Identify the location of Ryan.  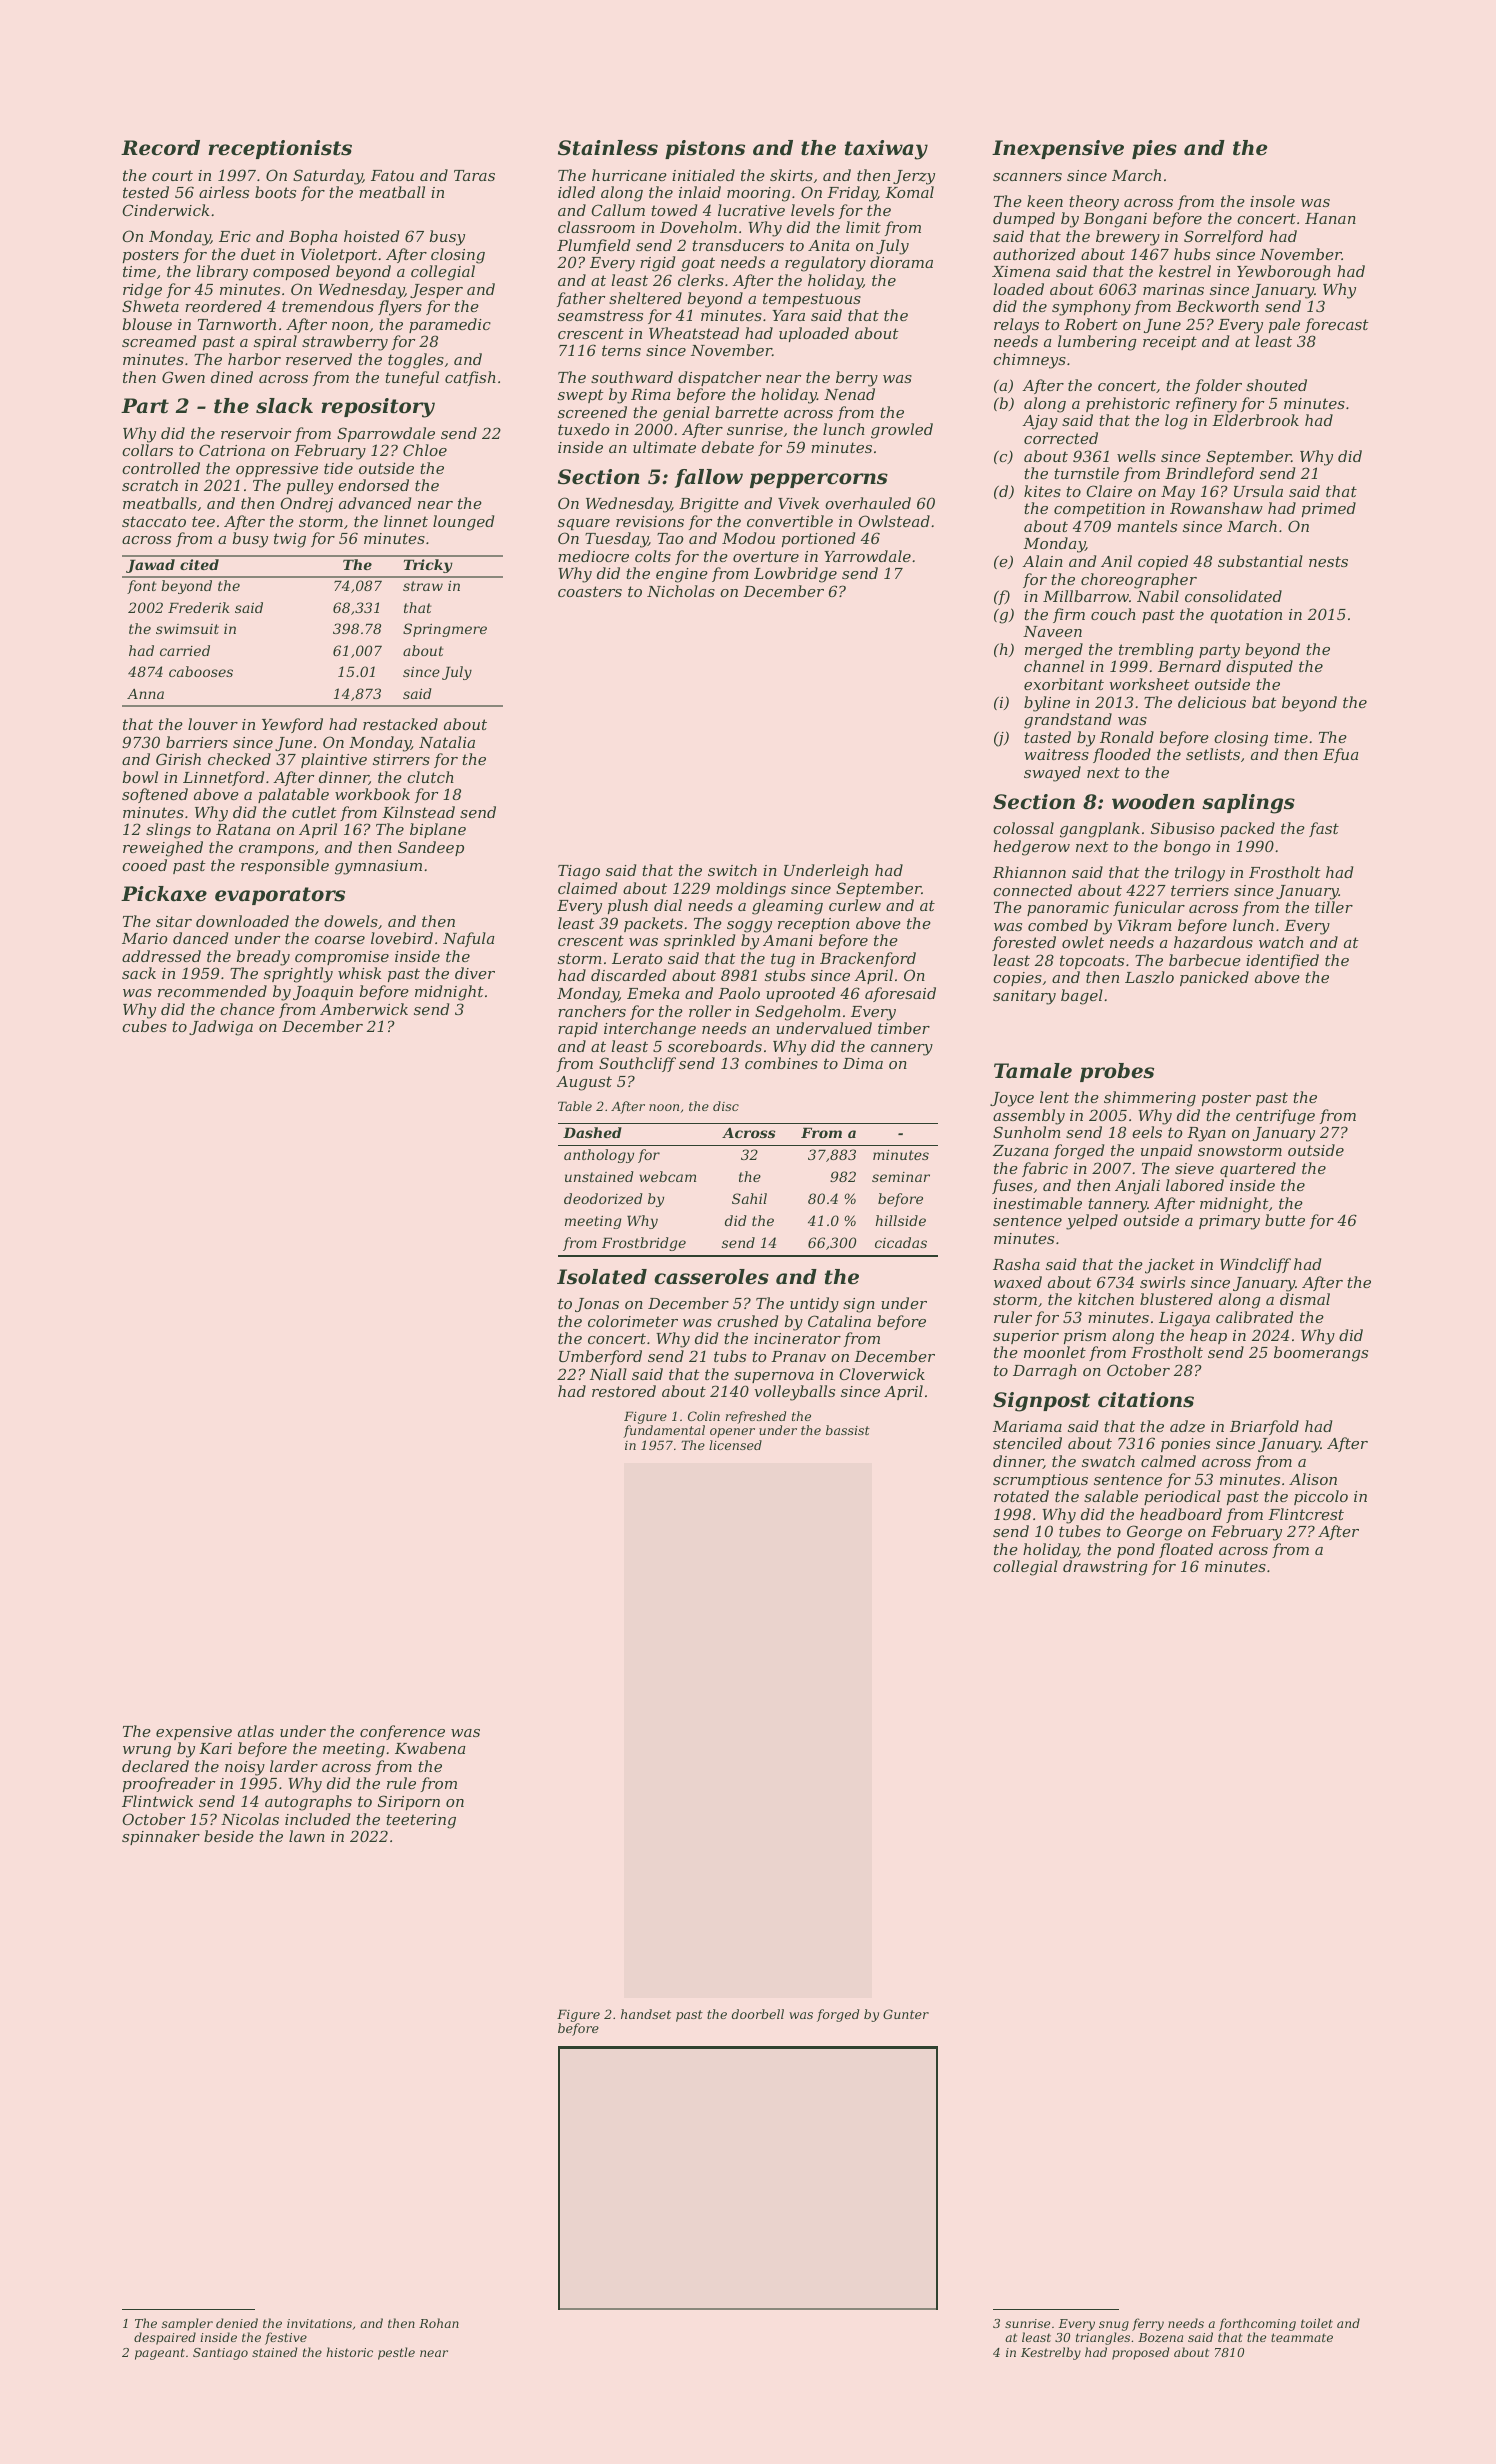
(1206, 1134).
